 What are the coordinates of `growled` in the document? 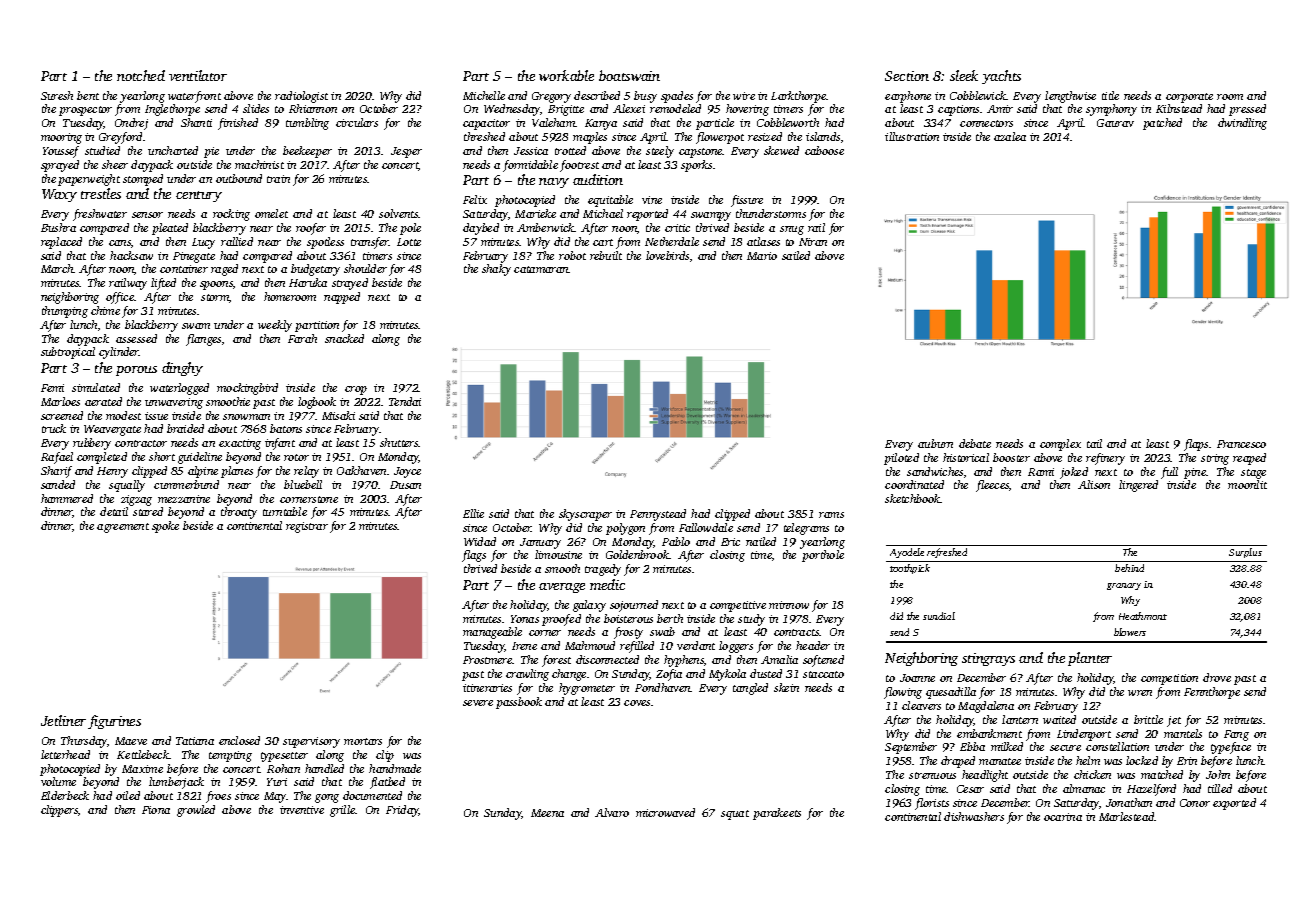 It's located at (196, 811).
